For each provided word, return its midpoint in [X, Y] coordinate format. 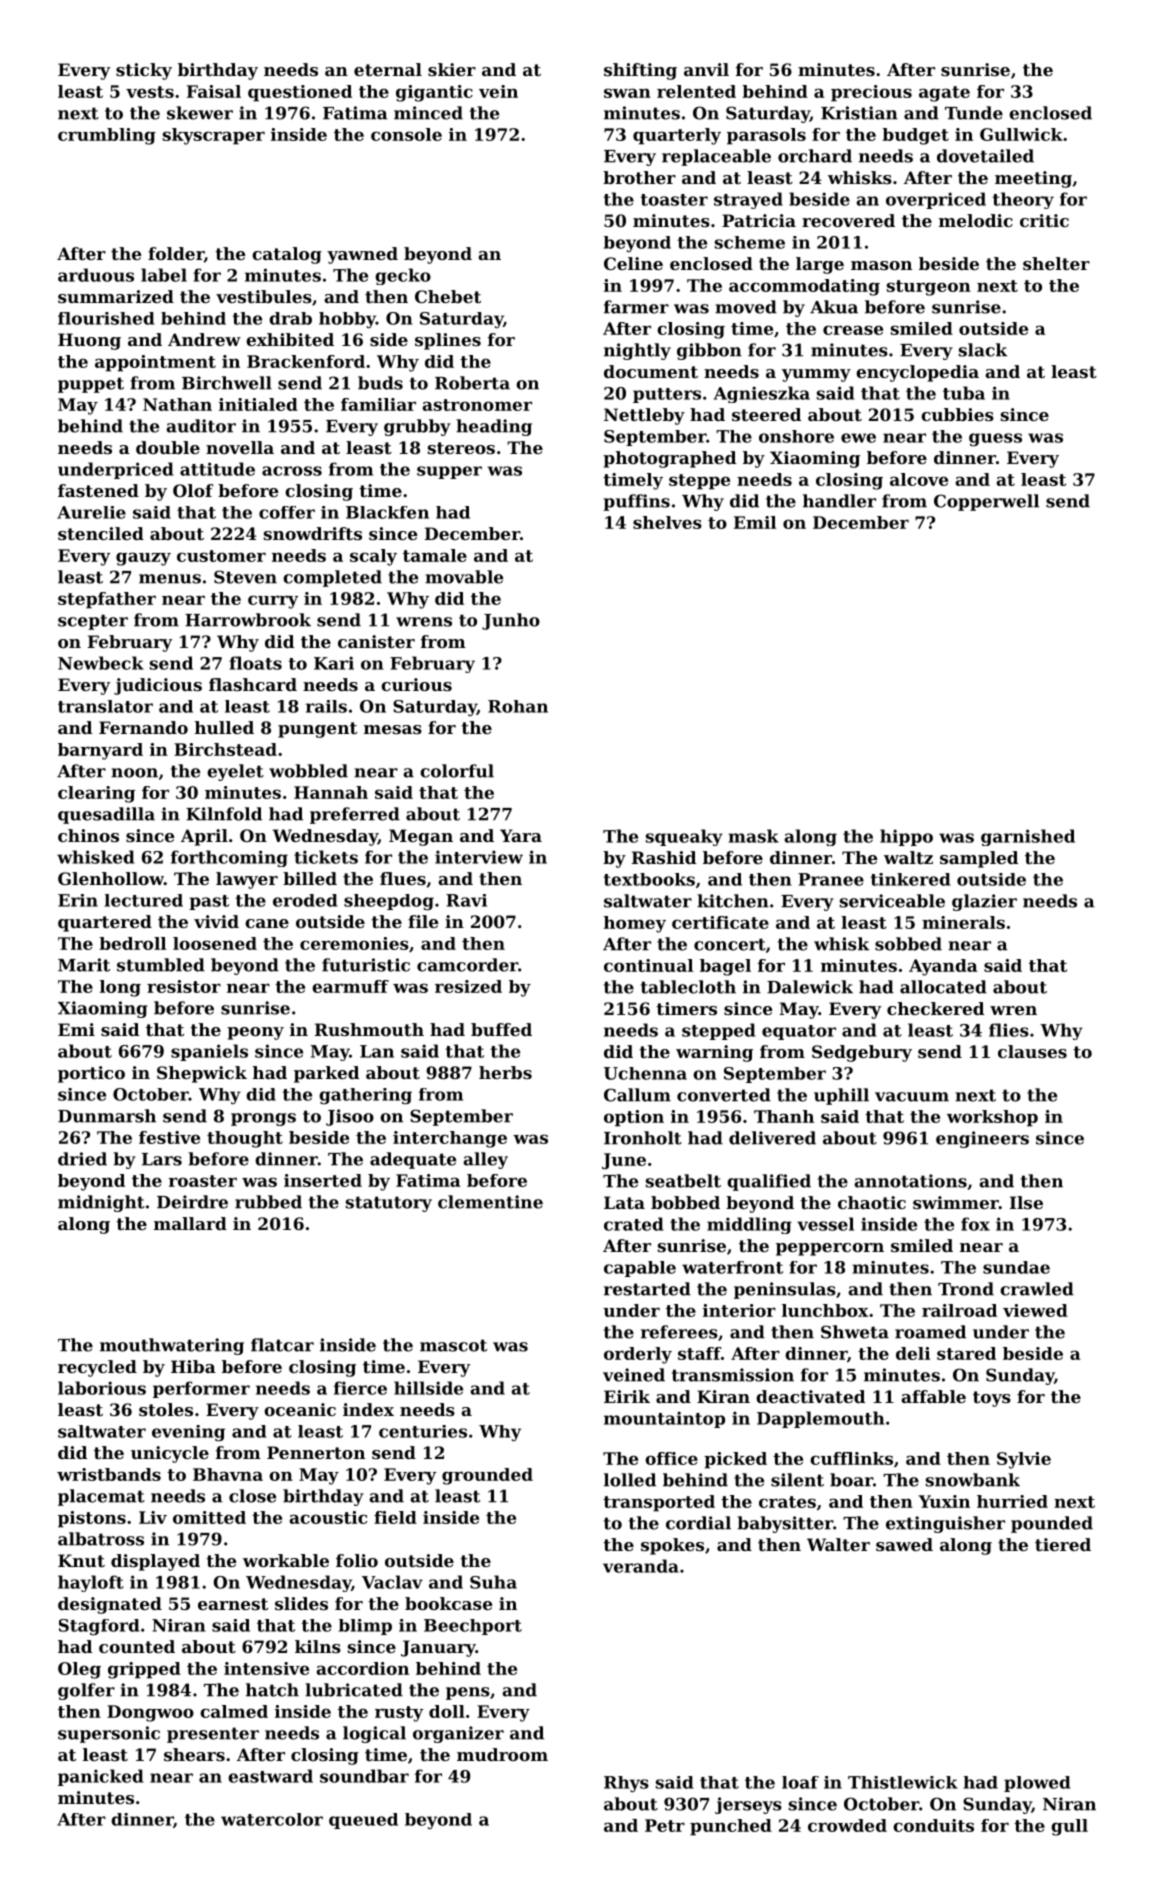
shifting [640, 71]
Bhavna [228, 1474]
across [292, 471]
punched [731, 1827]
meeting [1033, 179]
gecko [403, 276]
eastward [270, 1776]
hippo [906, 837]
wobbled [308, 771]
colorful [457, 771]
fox [975, 1224]
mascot [453, 1345]
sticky [144, 71]
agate [944, 94]
